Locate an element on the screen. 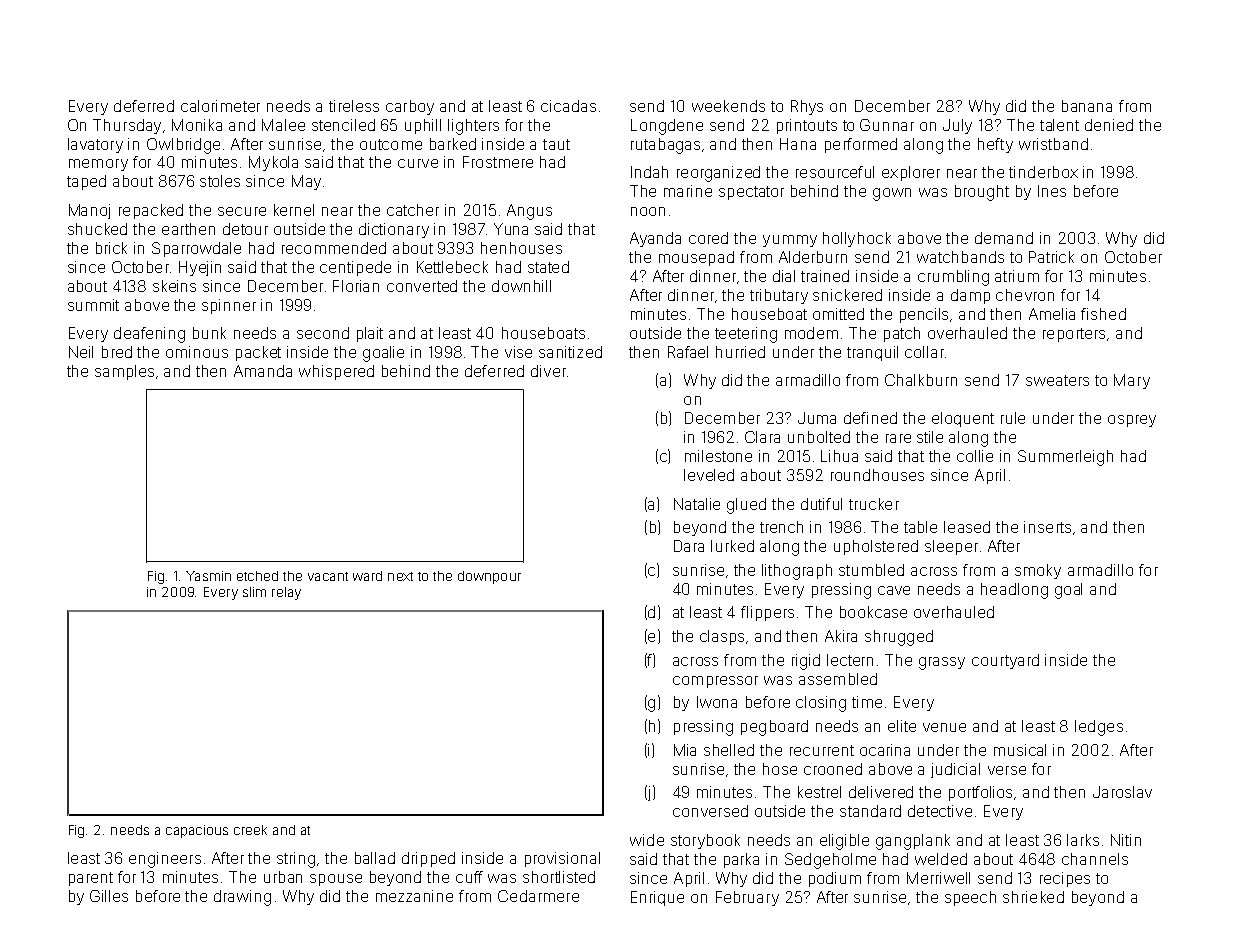 The width and height of the screenshot is (1233, 952). calorimeter is located at coordinates (220, 106).
